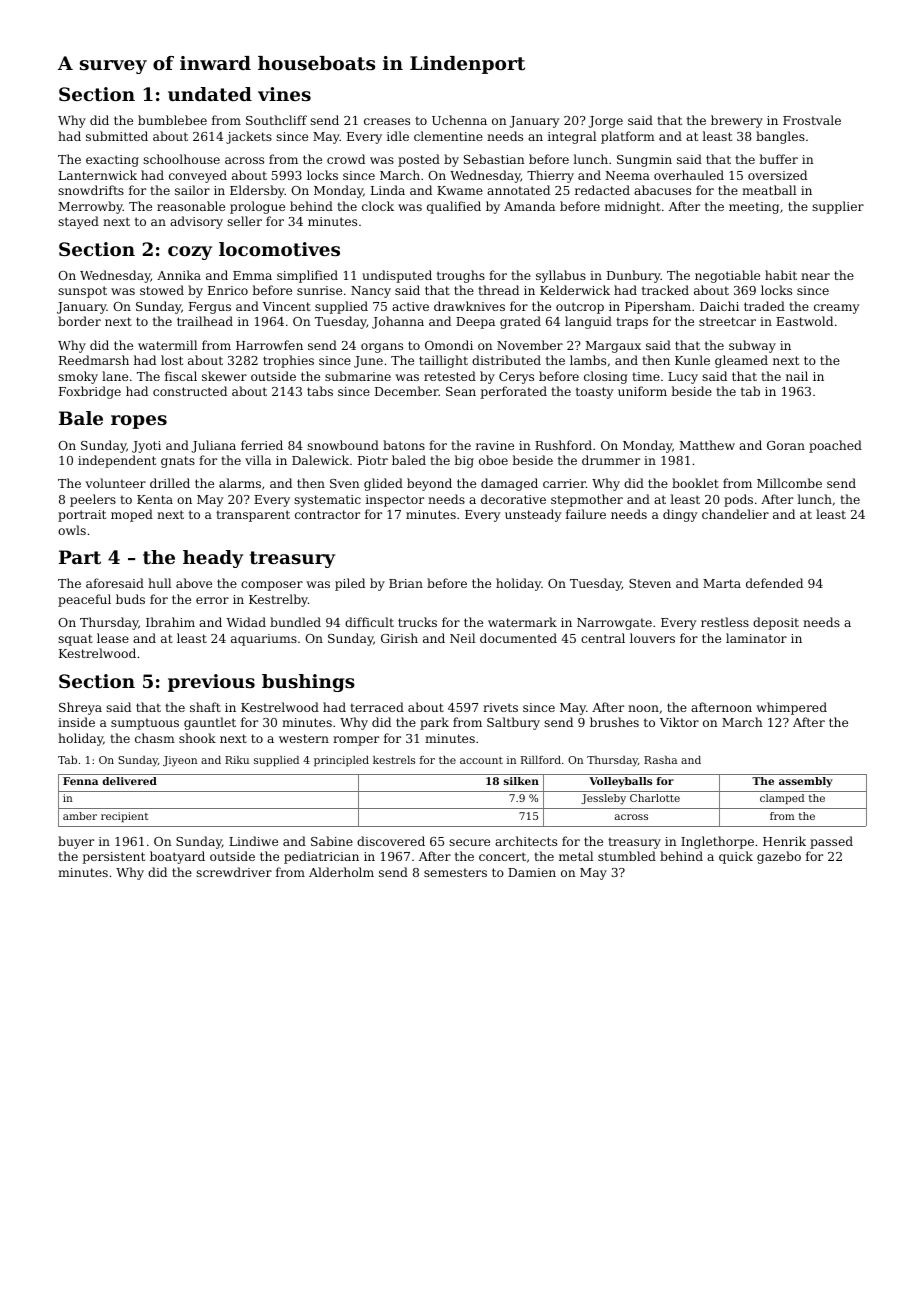 This image has width=924, height=1308. Describe the element at coordinates (112, 161) in the image. I see `exacting` at that location.
